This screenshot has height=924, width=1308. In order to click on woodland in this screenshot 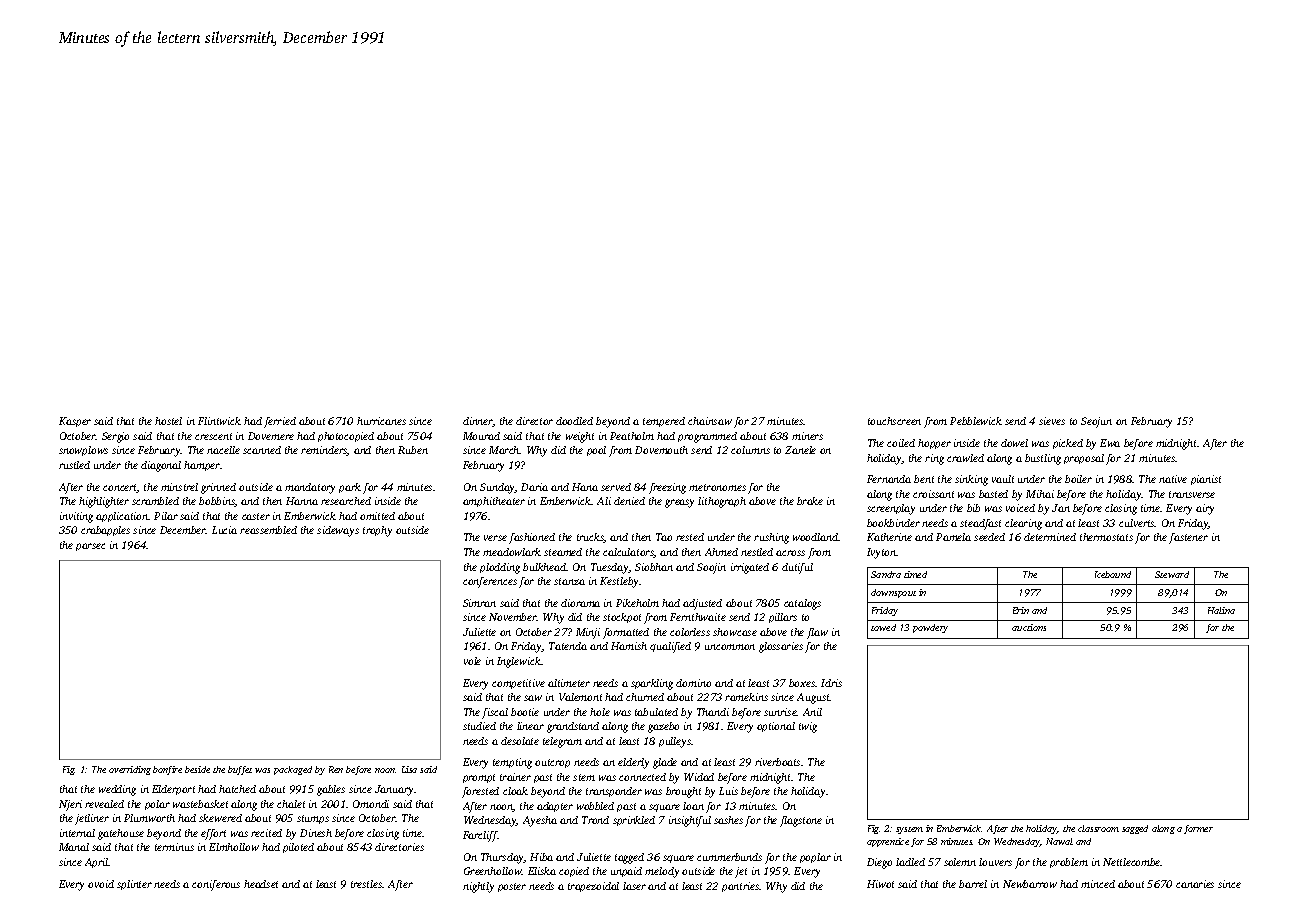, I will do `click(815, 537)`.
